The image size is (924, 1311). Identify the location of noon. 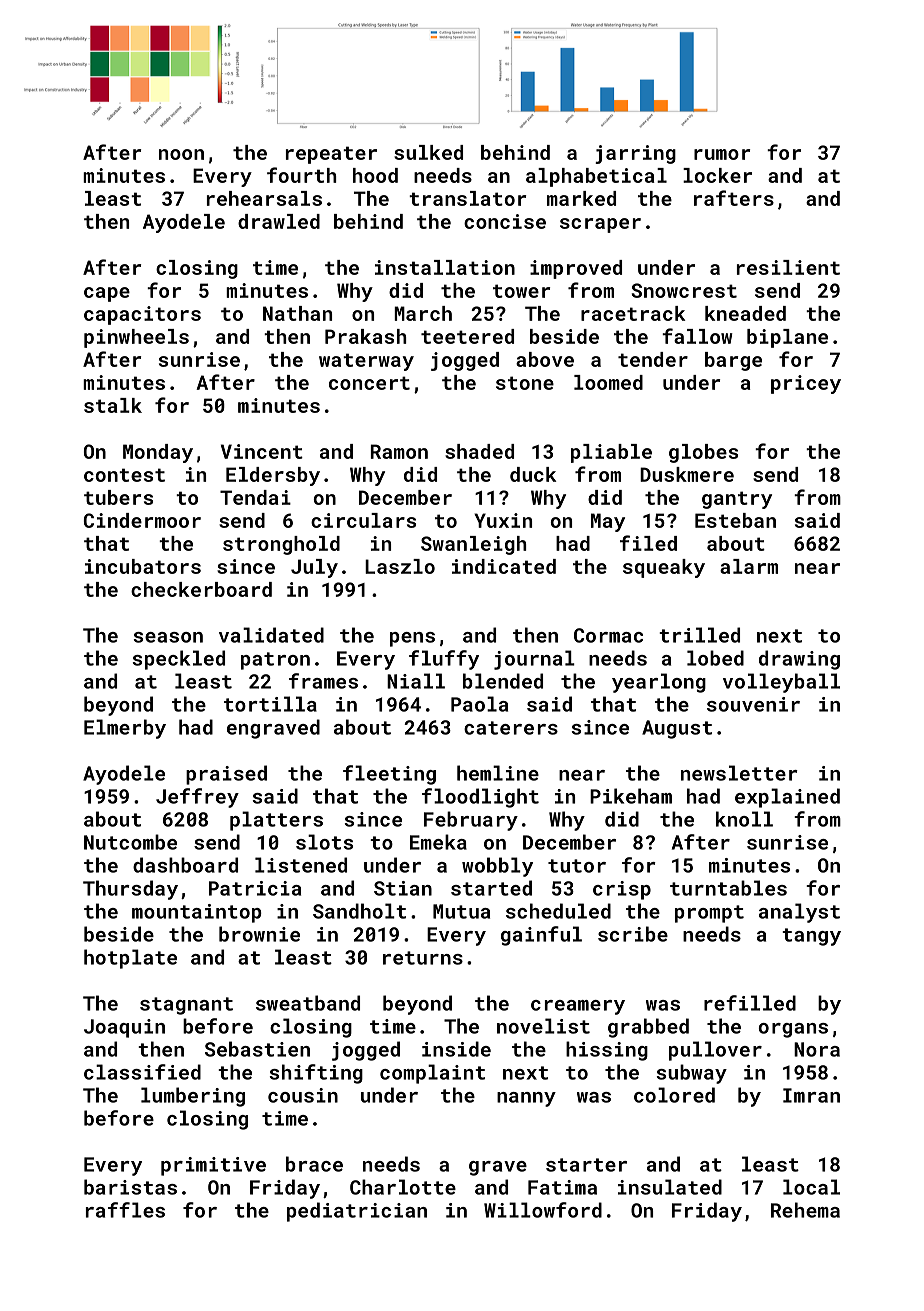
(181, 154).
